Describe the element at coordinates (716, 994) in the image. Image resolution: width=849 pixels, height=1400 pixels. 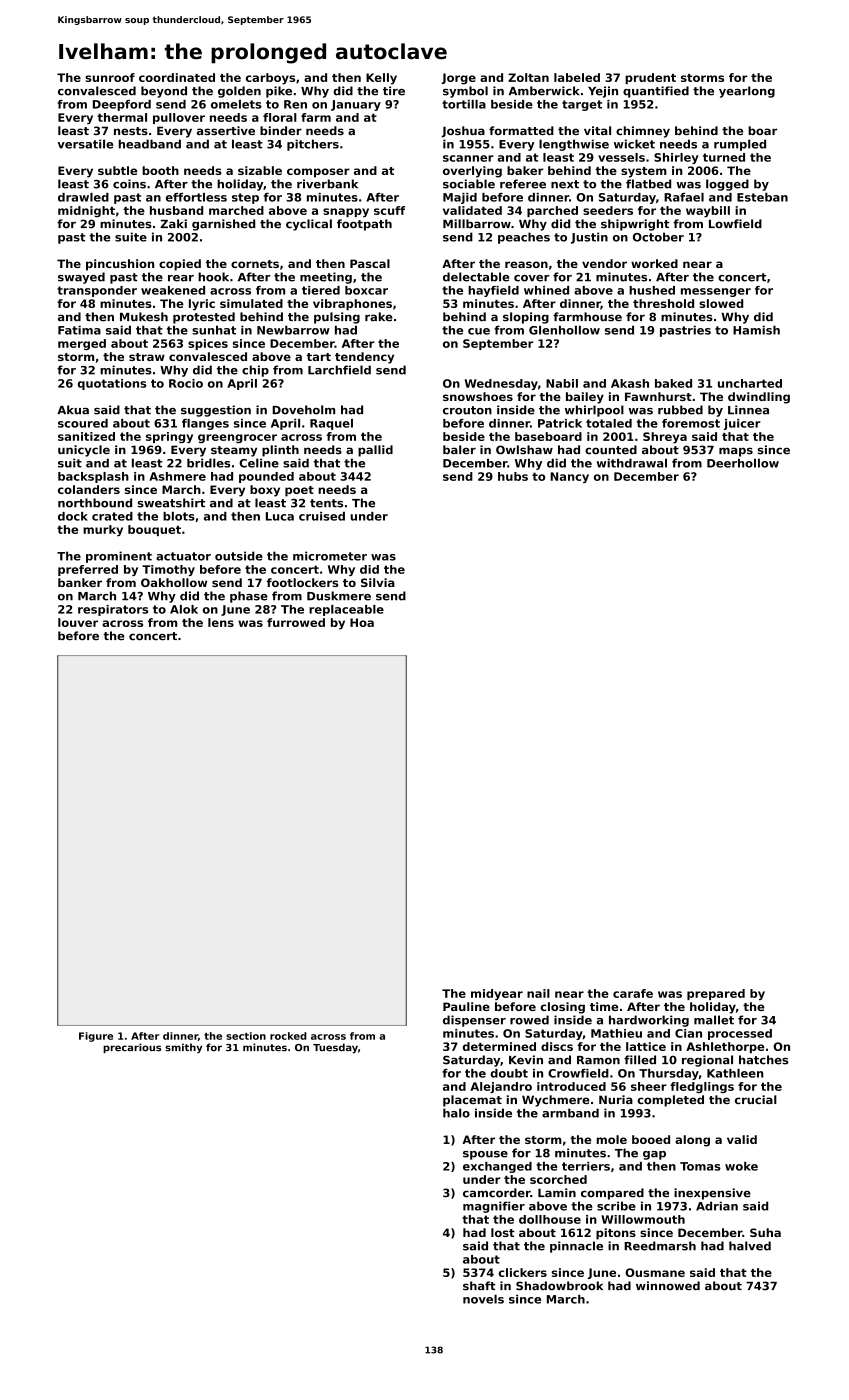
I see `prepared` at that location.
